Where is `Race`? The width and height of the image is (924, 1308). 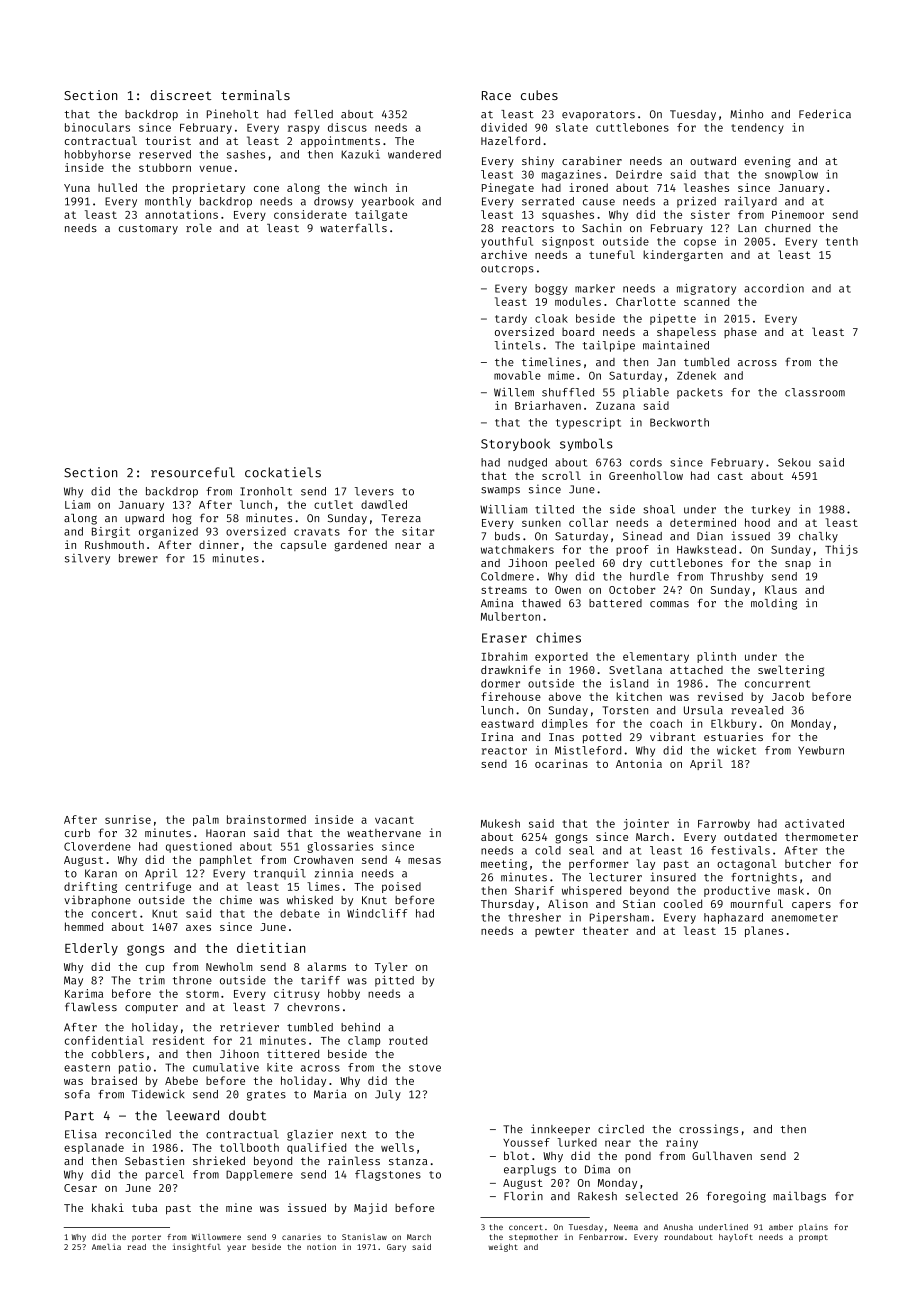 Race is located at coordinates (496, 95).
